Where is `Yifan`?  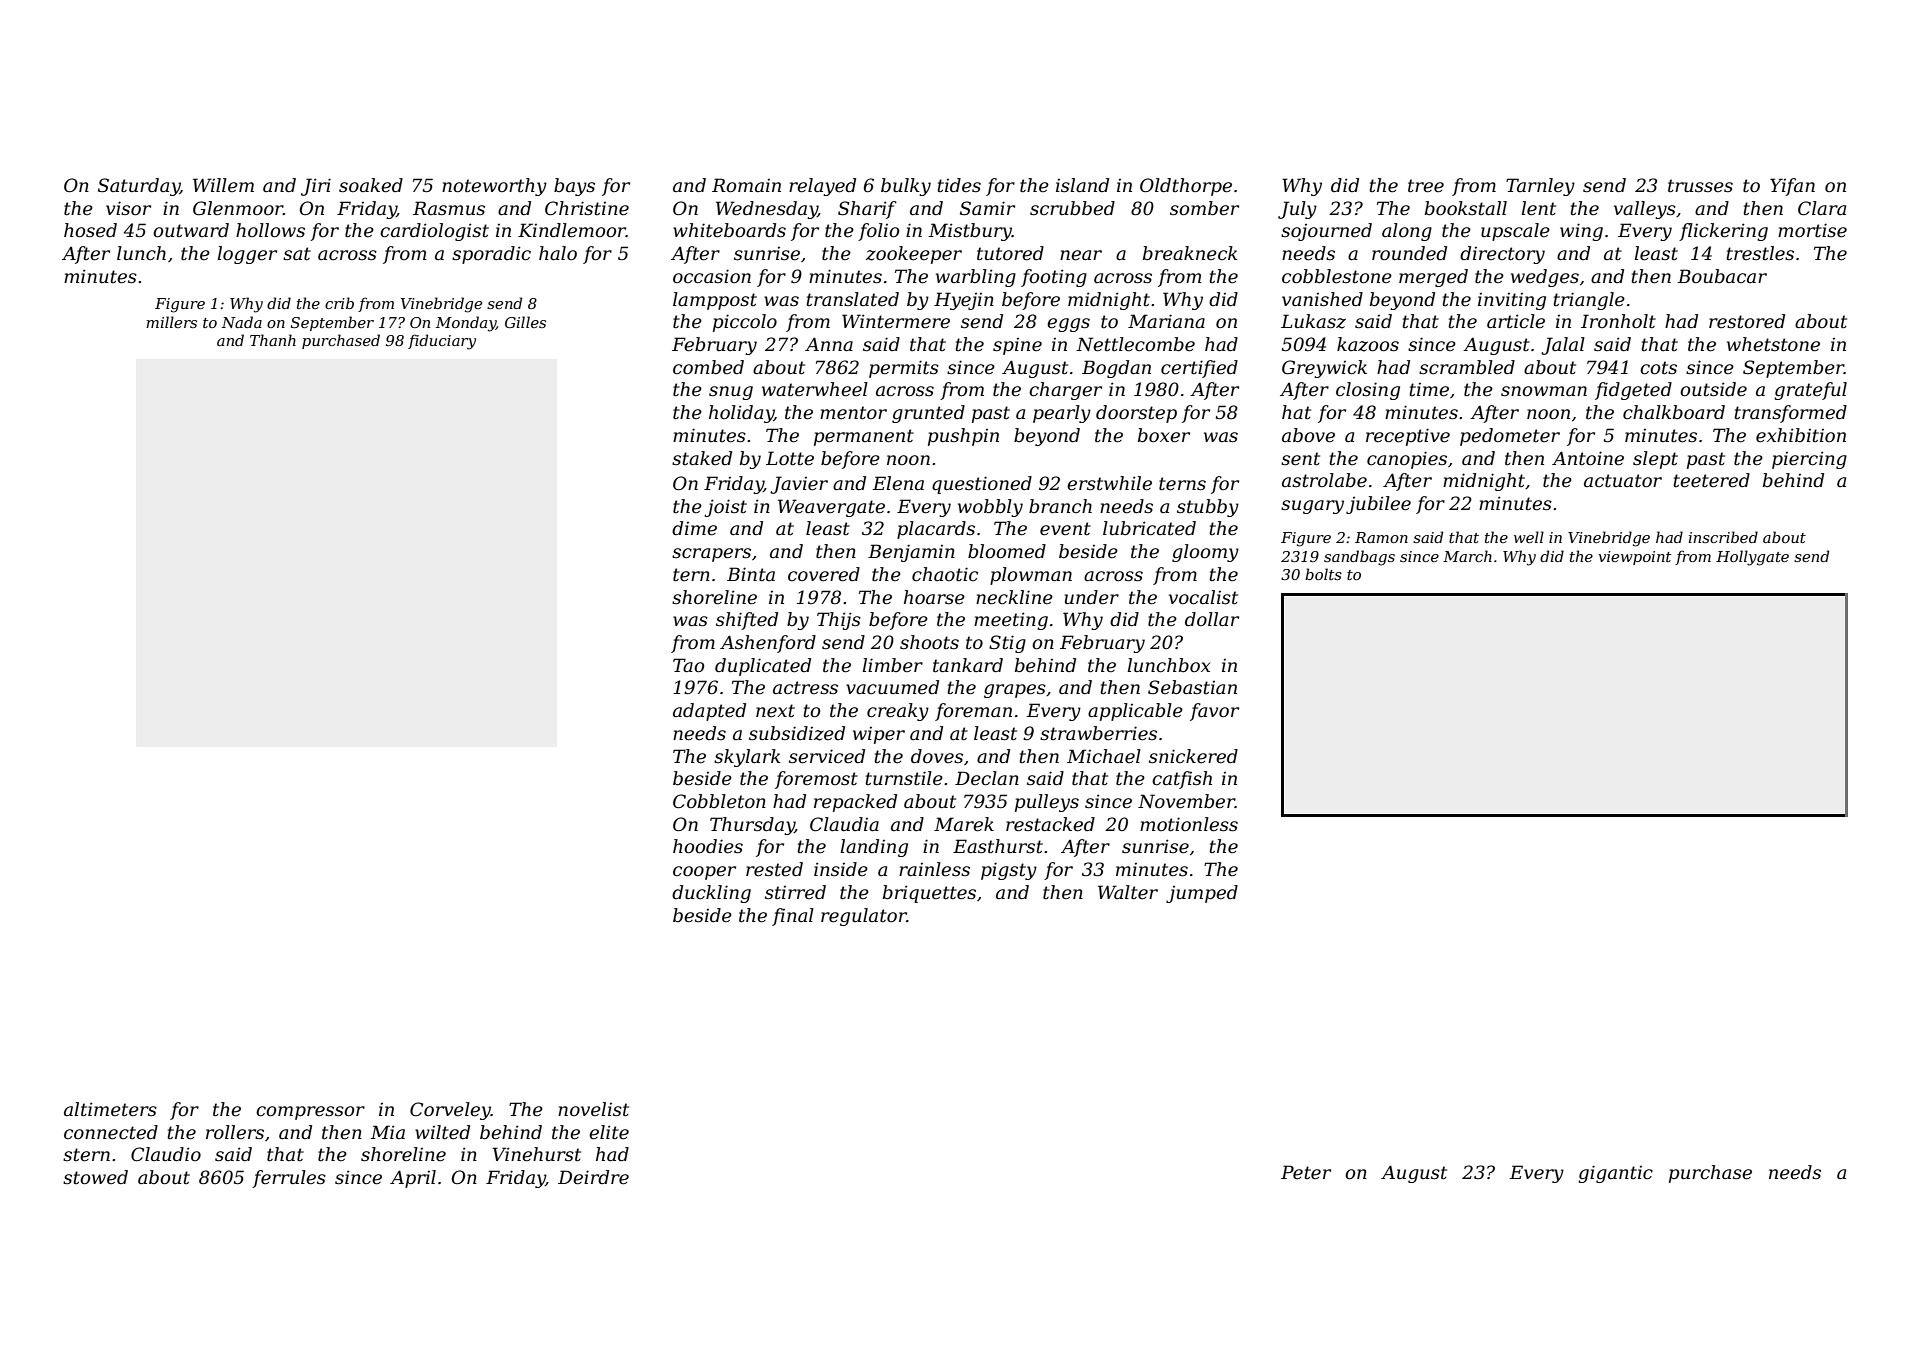
Yifan is located at coordinates (1792, 187).
